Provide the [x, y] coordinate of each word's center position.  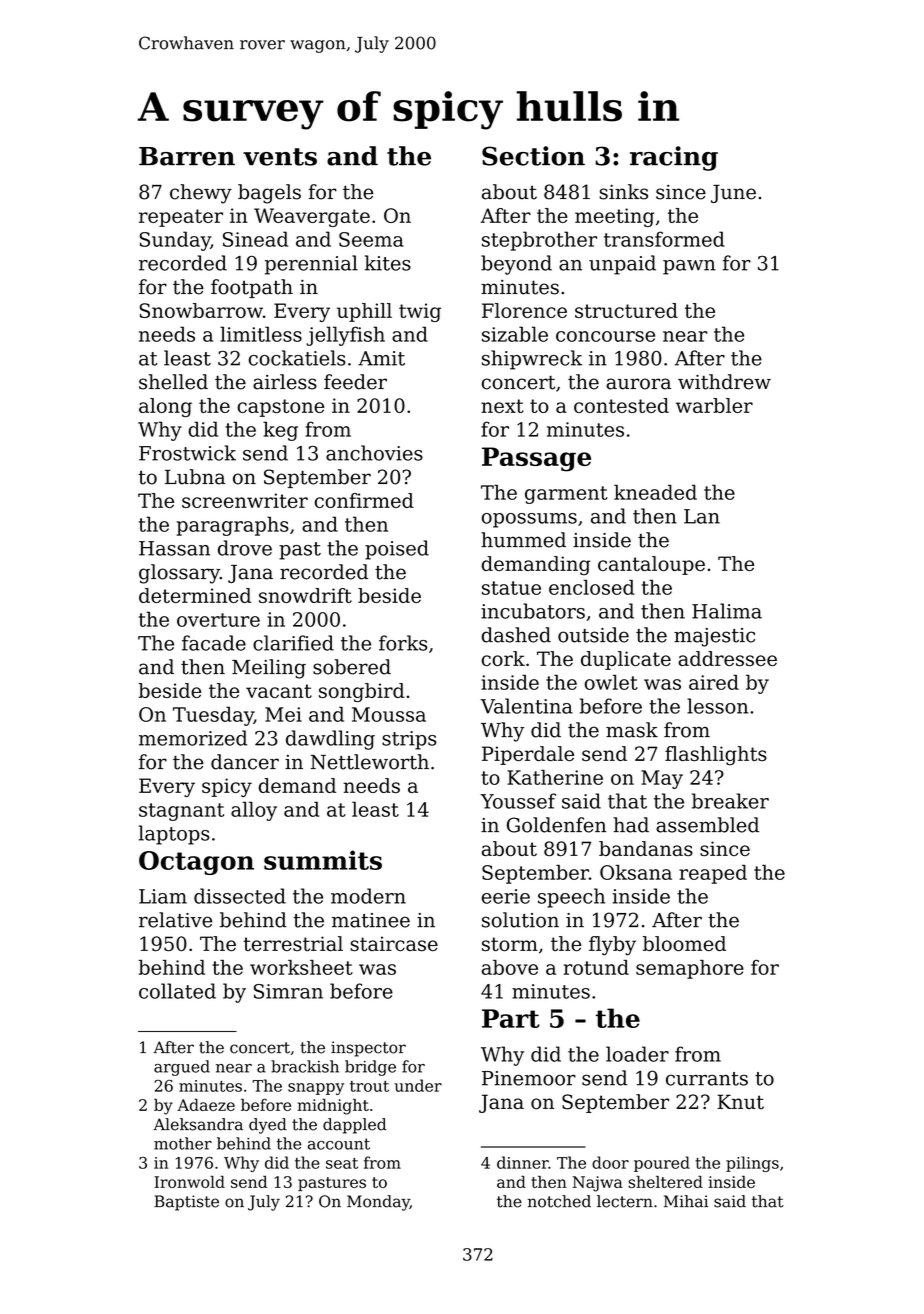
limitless [261, 334]
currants [707, 1079]
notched [559, 1201]
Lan [702, 516]
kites [388, 263]
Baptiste [186, 1203]
